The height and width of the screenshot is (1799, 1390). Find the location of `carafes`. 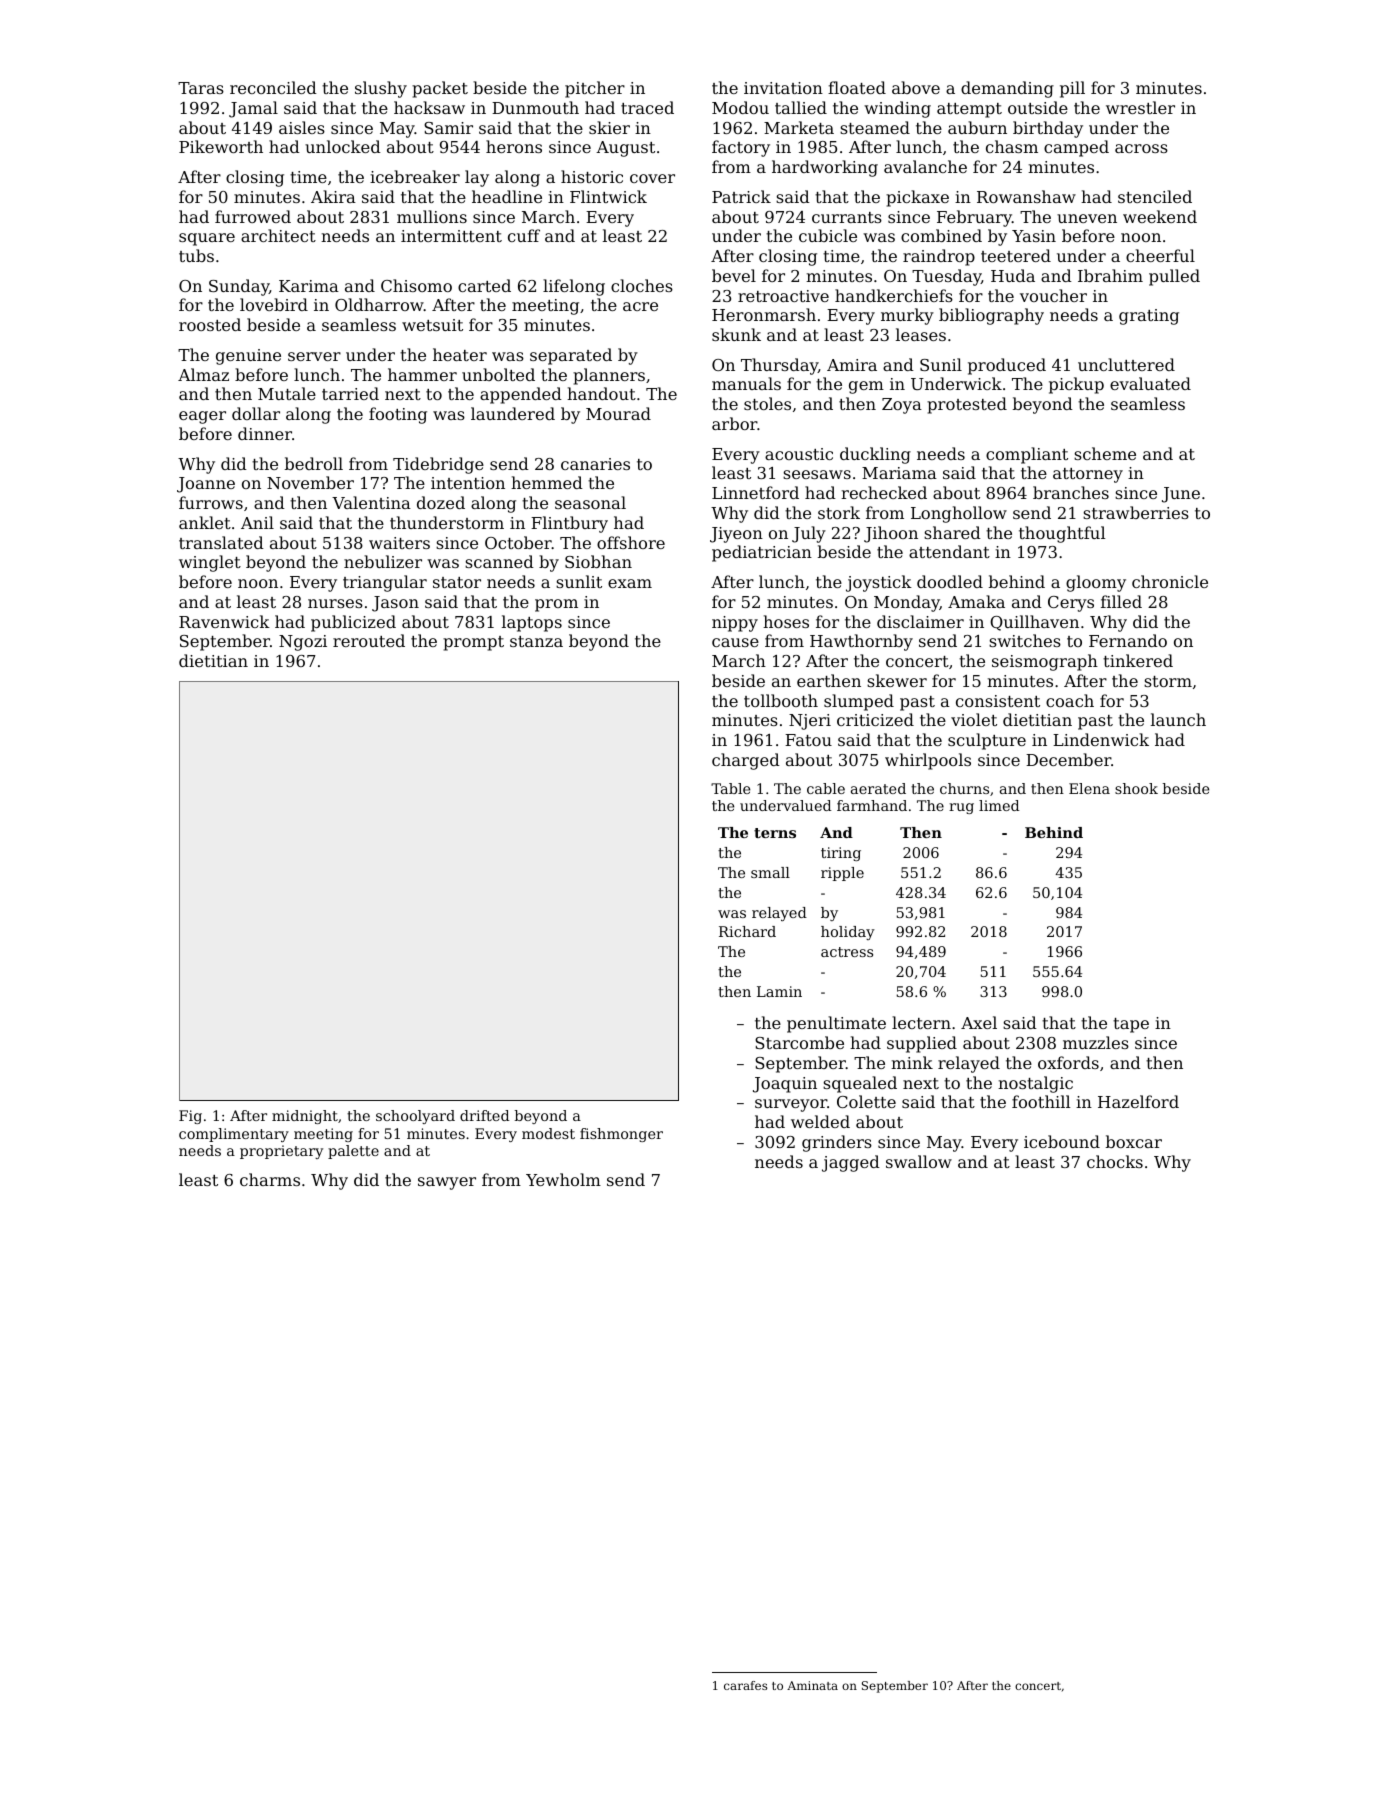

carafes is located at coordinates (745, 1685).
